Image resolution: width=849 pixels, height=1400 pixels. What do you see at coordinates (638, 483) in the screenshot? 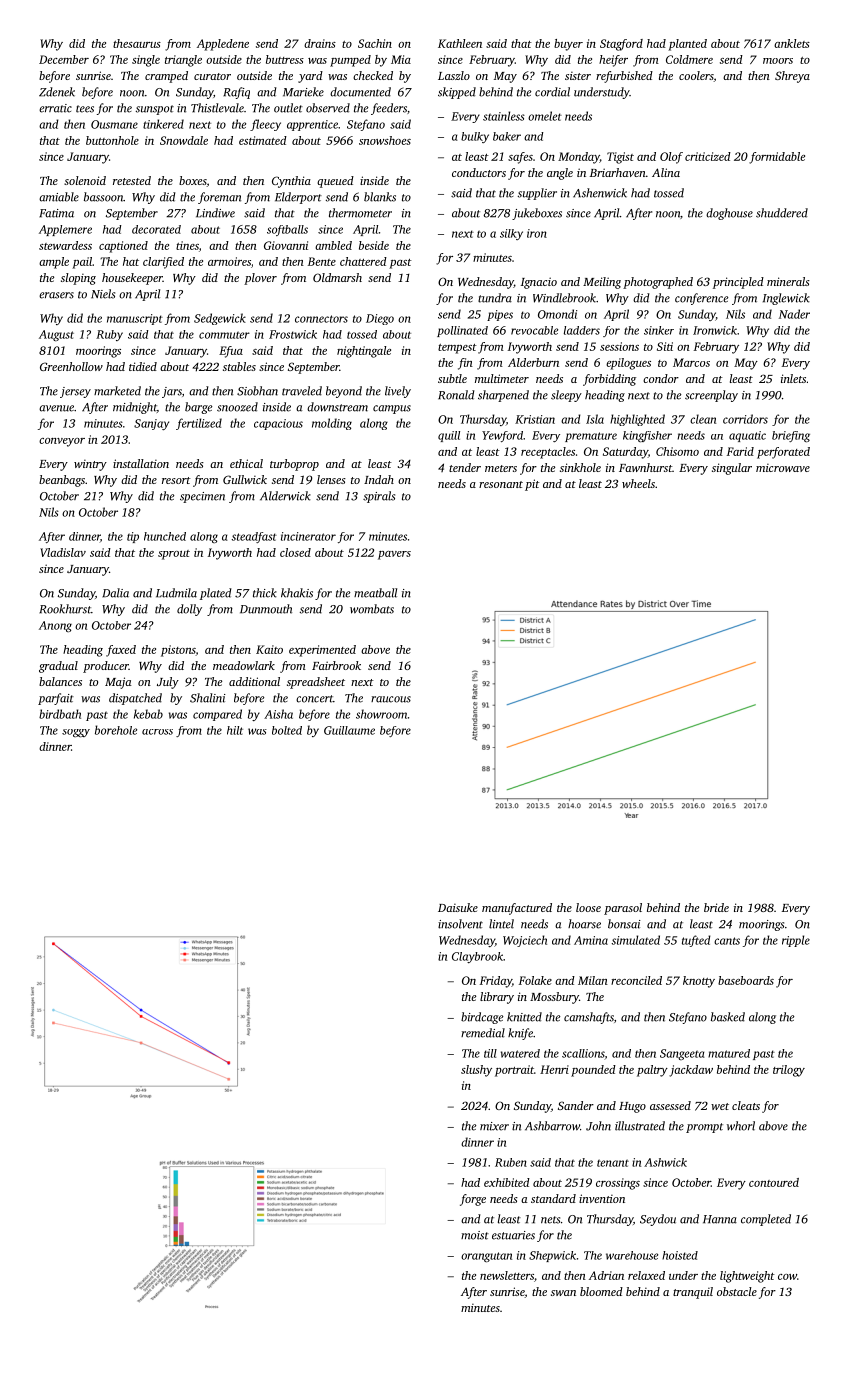
I see `wheels` at bounding box center [638, 483].
